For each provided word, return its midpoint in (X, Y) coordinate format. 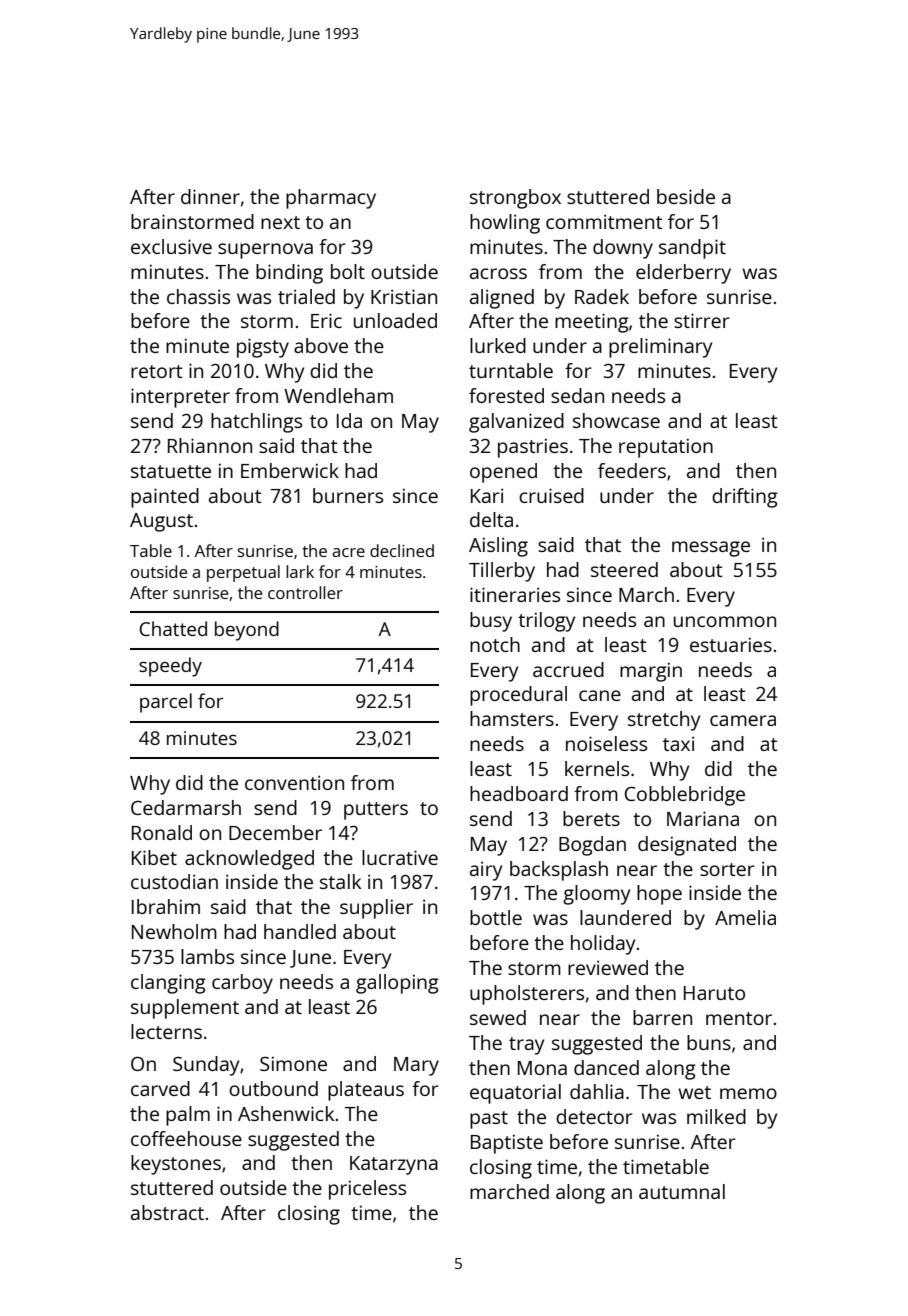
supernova (265, 251)
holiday (603, 945)
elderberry (683, 274)
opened (503, 473)
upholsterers (527, 995)
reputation (666, 448)
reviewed (608, 967)
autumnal (682, 1191)
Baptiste (507, 1144)
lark (300, 571)
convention (294, 782)
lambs (207, 956)
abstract (167, 1212)
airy (486, 871)
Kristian (404, 296)
